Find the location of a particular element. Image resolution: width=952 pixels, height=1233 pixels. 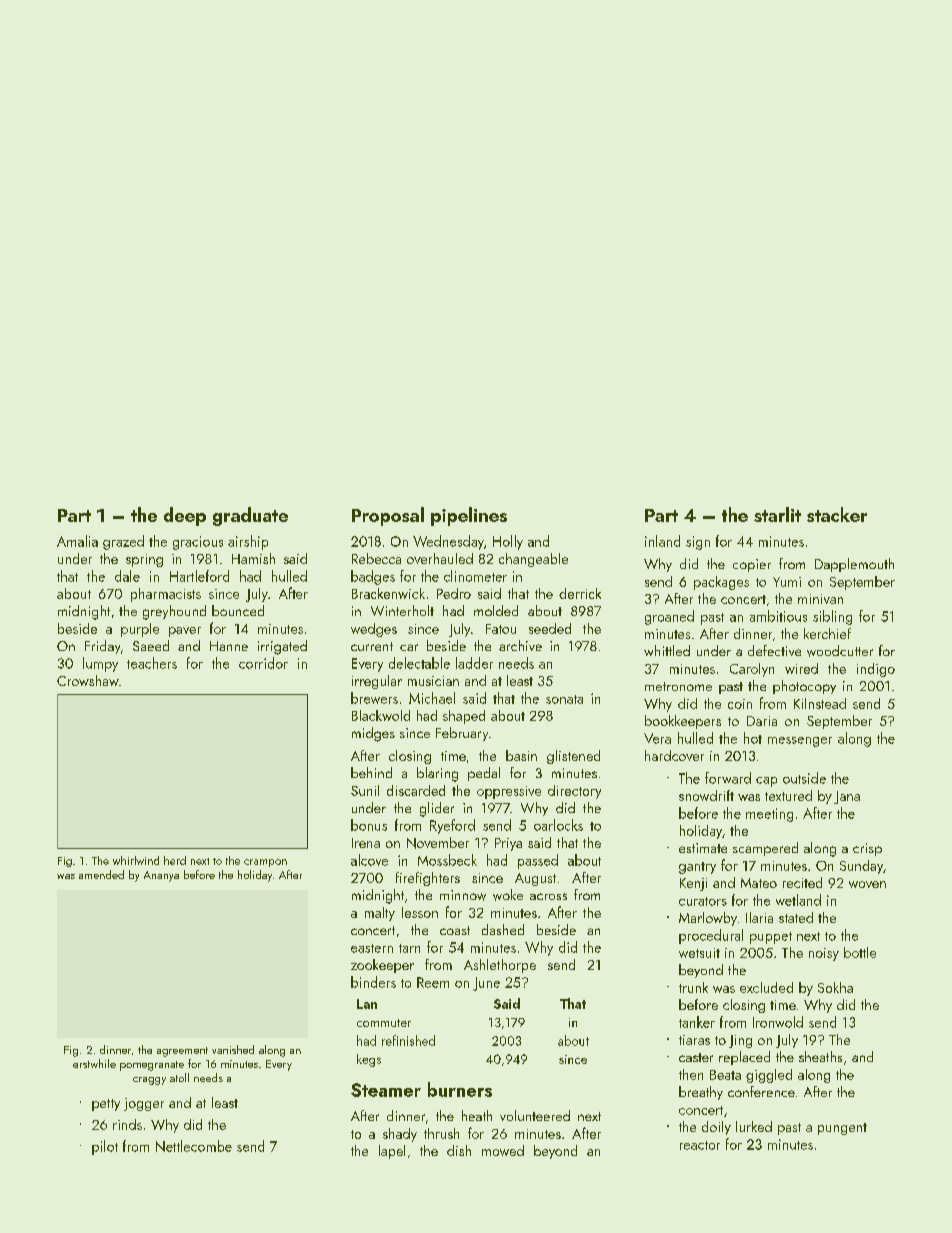

atoll is located at coordinates (179, 1077).
